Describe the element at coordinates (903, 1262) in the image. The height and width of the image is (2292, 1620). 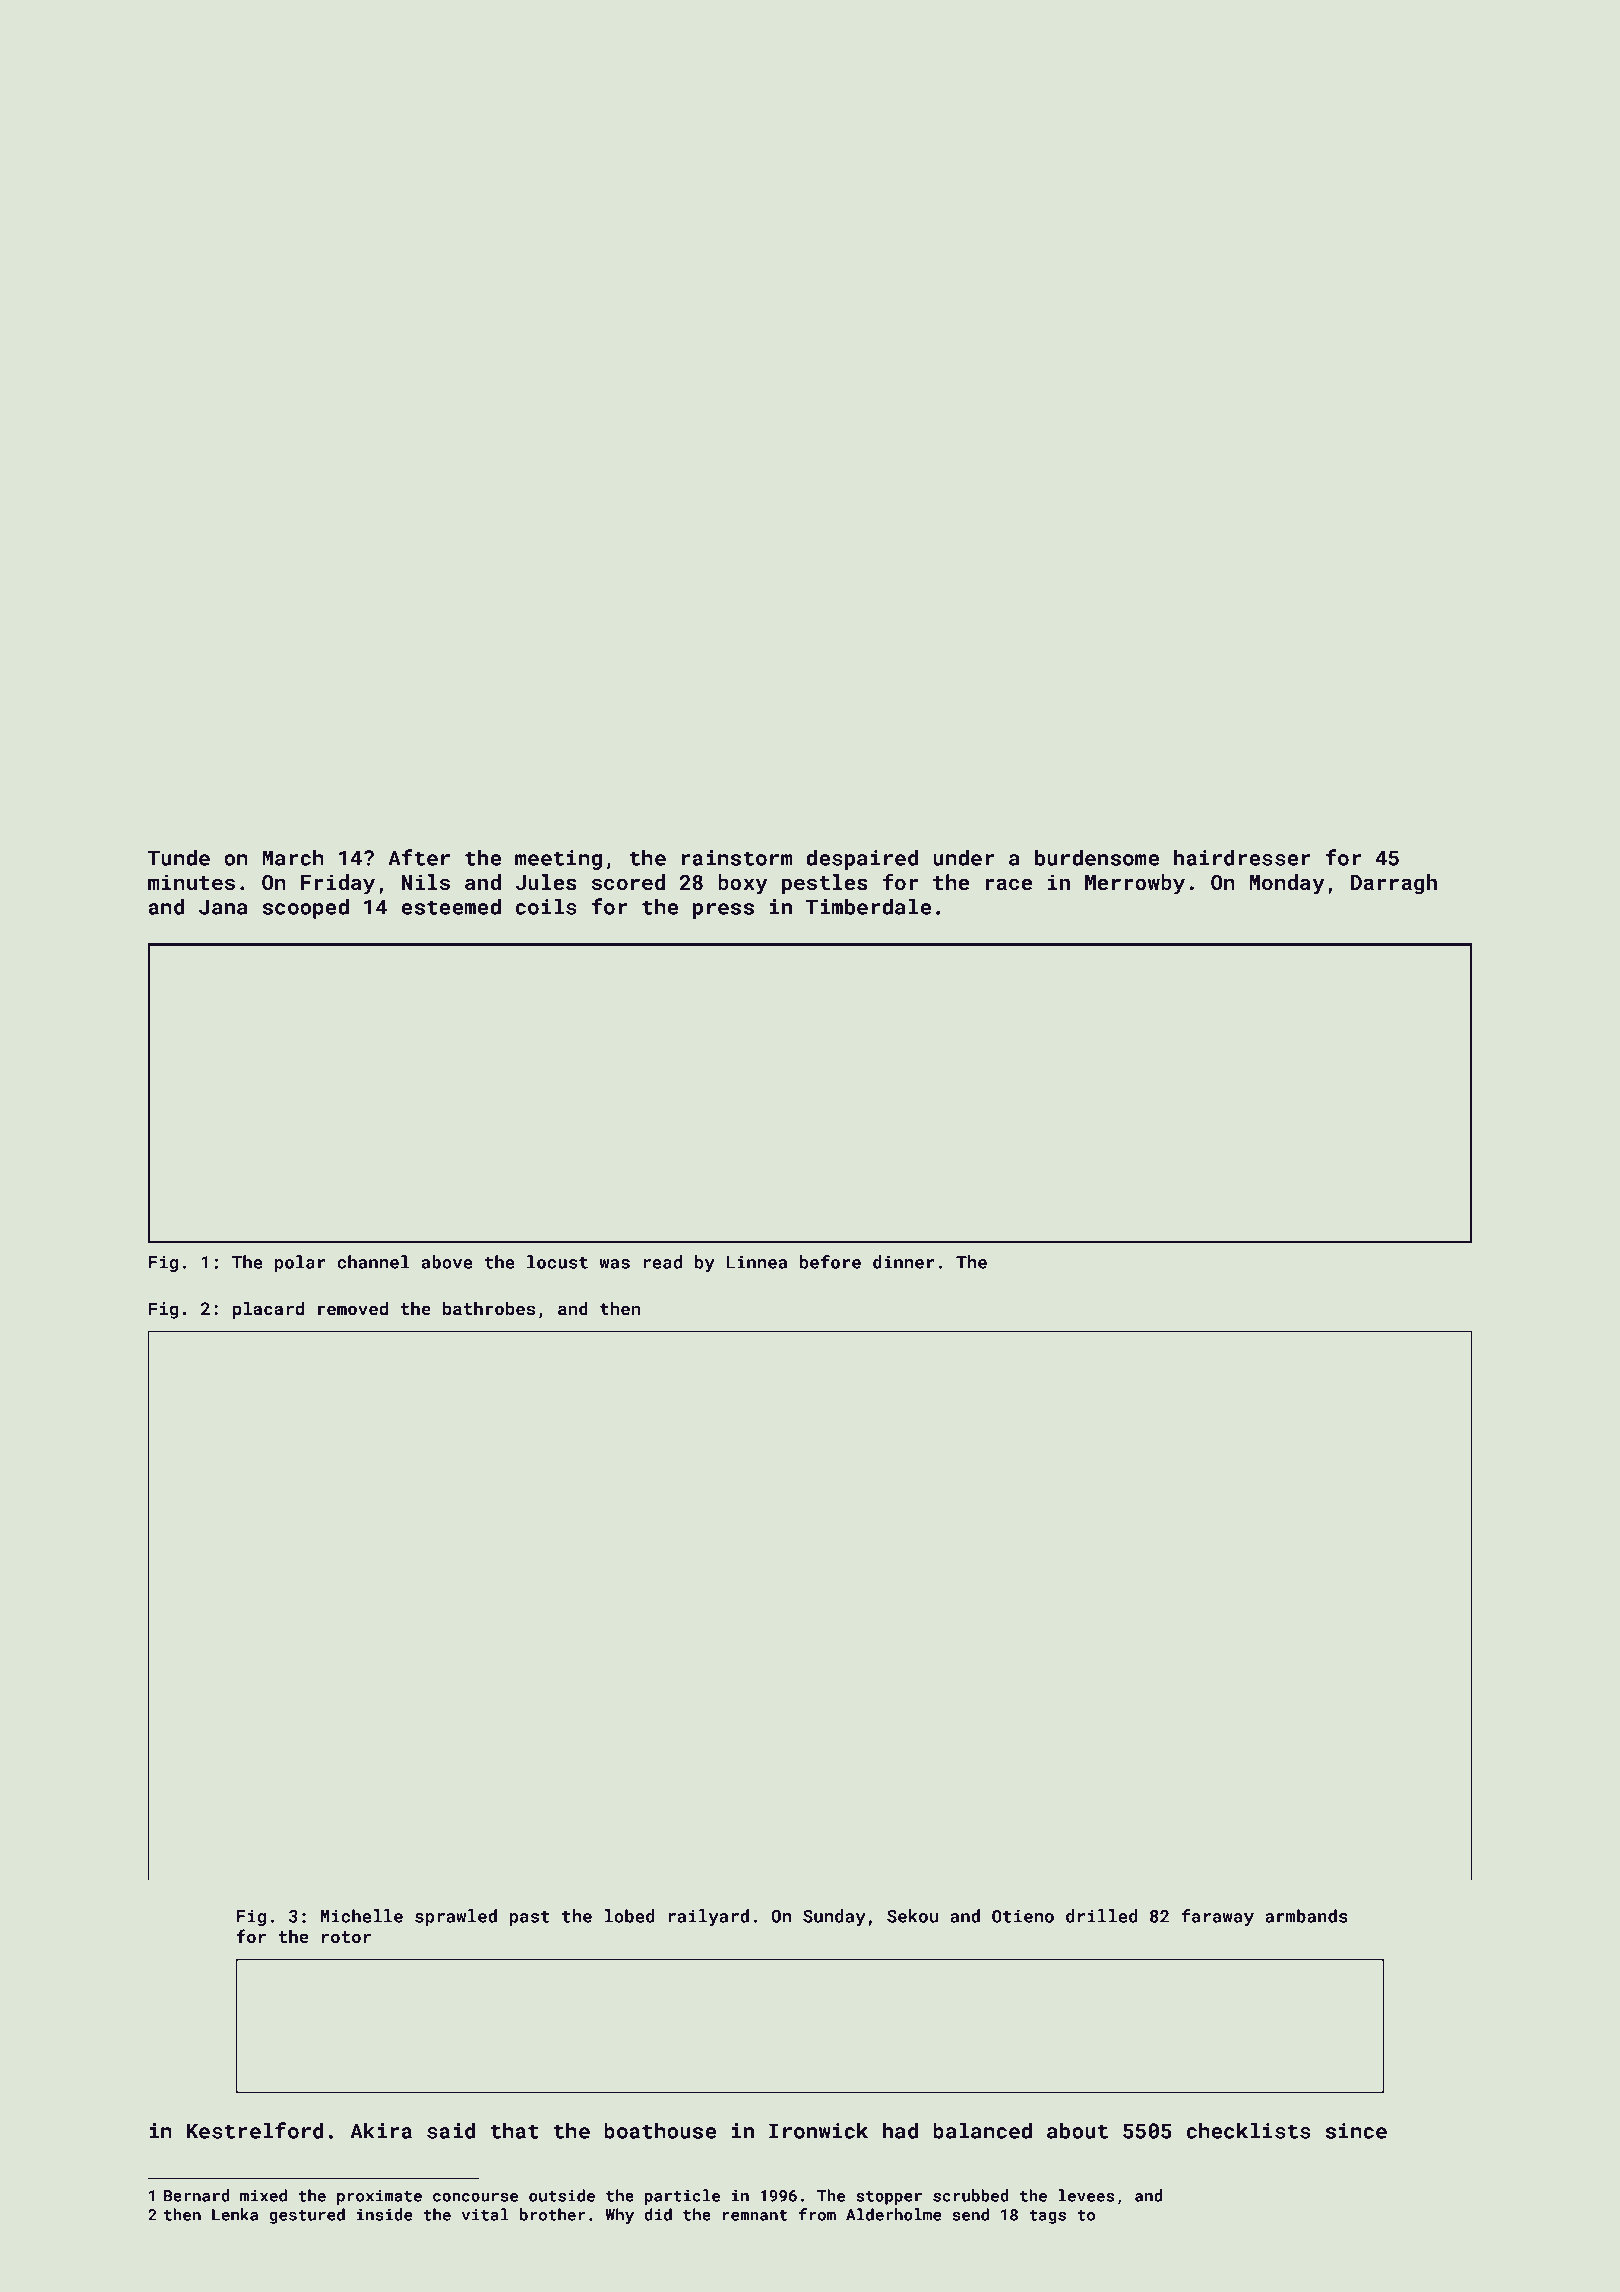
I see `dinner` at that location.
